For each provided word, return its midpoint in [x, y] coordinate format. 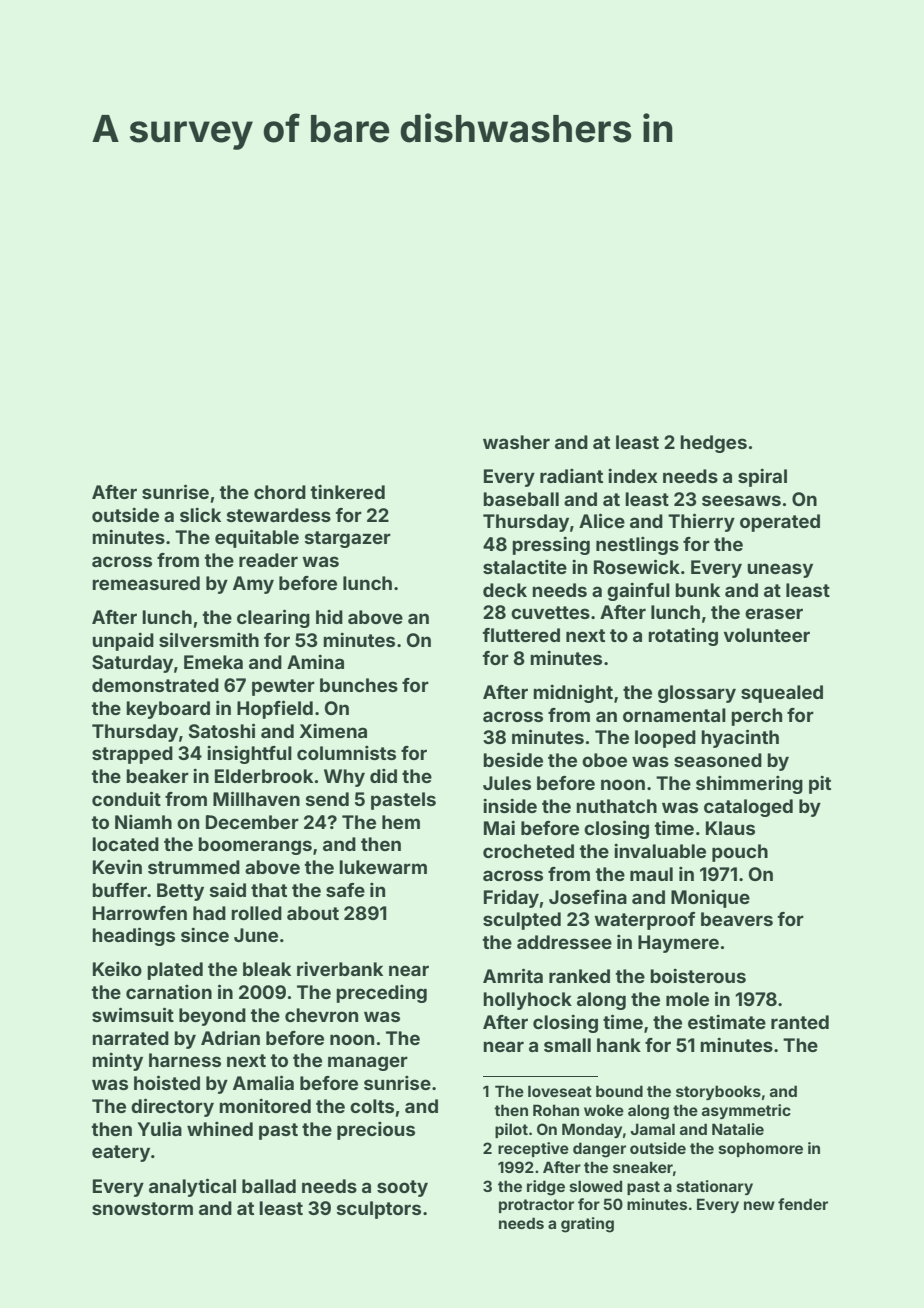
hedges [713, 444]
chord [280, 492]
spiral [762, 478]
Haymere [678, 944]
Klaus [730, 828]
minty [117, 1062]
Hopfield [275, 709]
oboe [604, 760]
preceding [381, 994]
